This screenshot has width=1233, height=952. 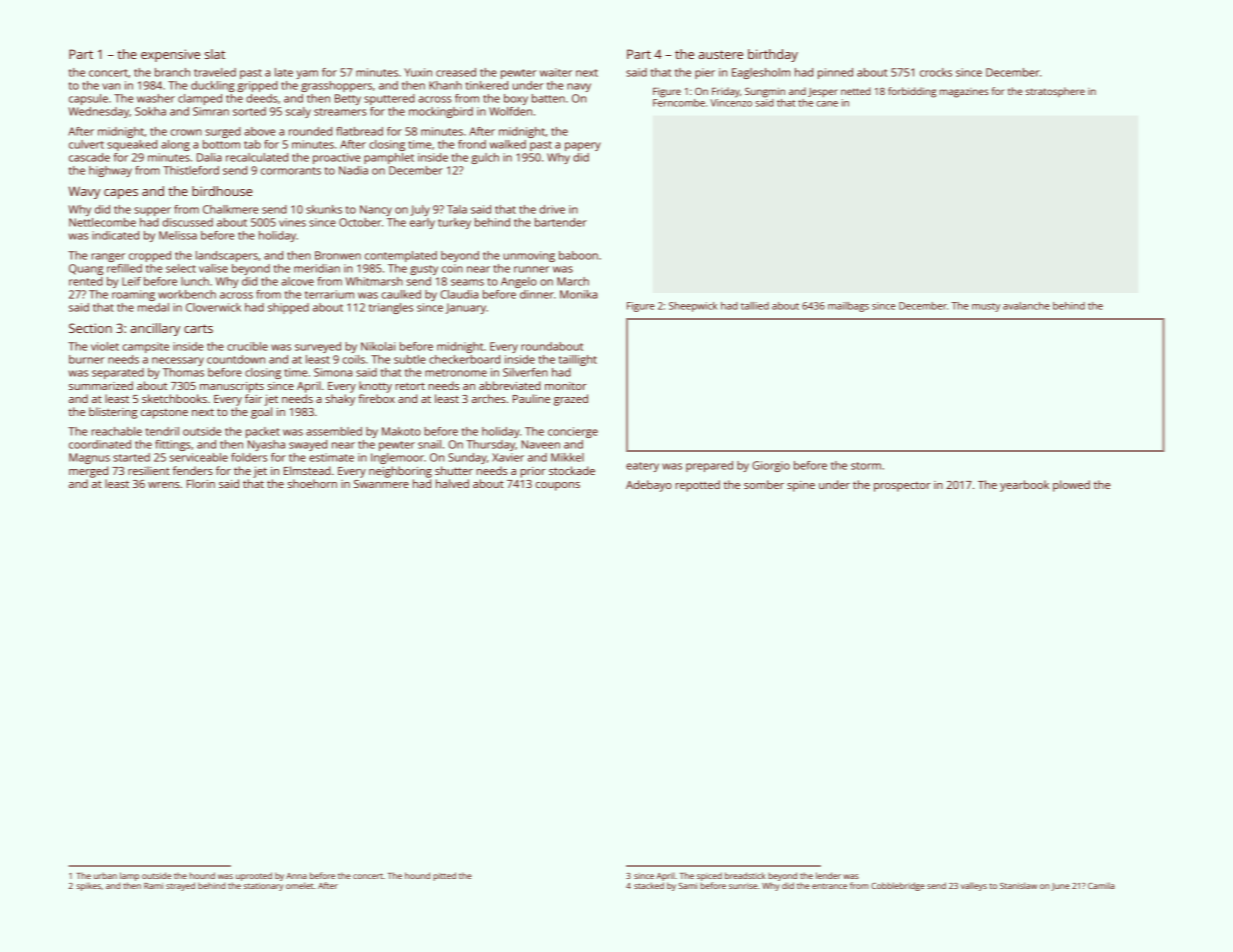 What do you see at coordinates (571, 400) in the screenshot?
I see `grazed` at bounding box center [571, 400].
